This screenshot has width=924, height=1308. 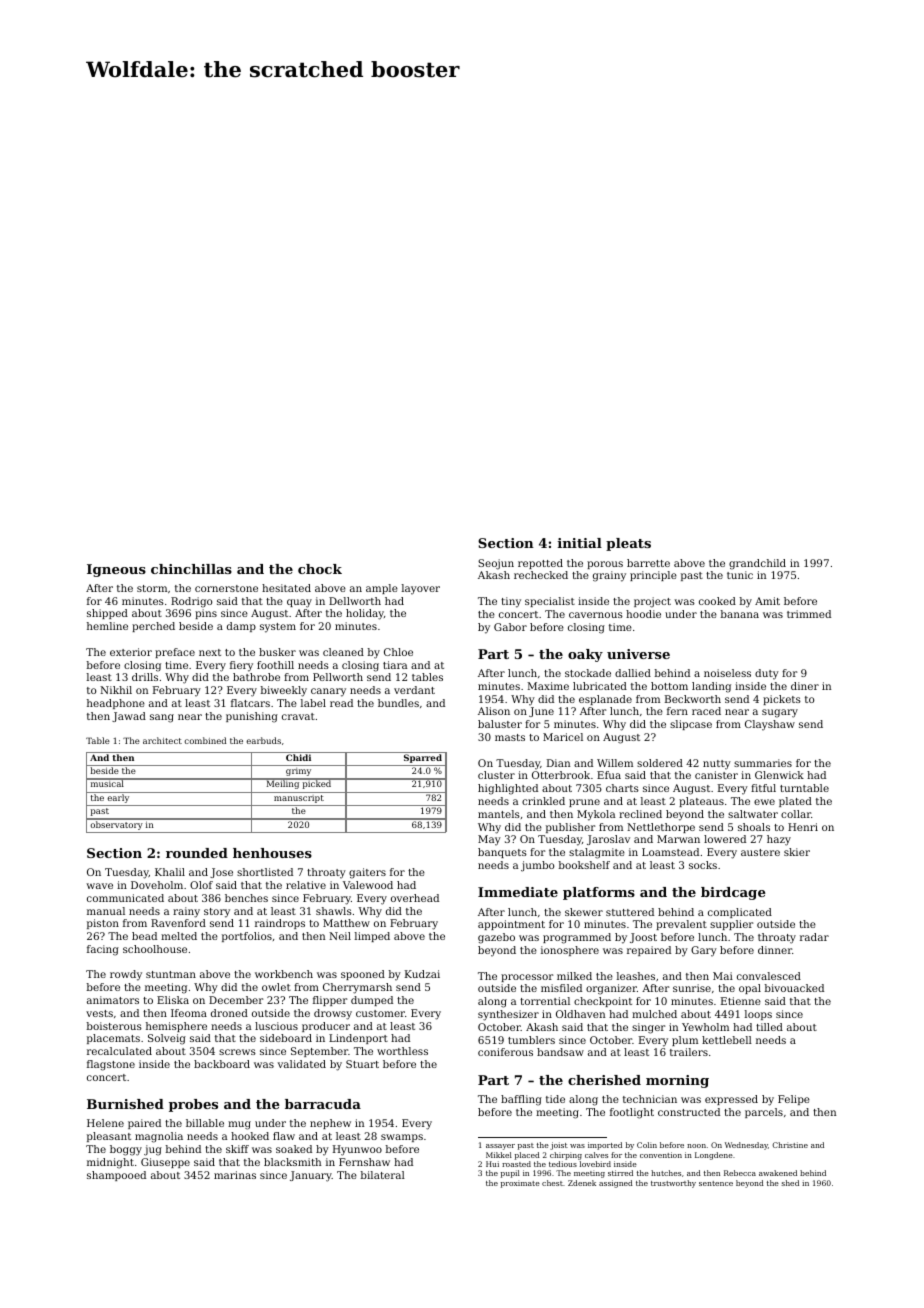 What do you see at coordinates (716, 1183) in the screenshot?
I see `sentence` at bounding box center [716, 1183].
